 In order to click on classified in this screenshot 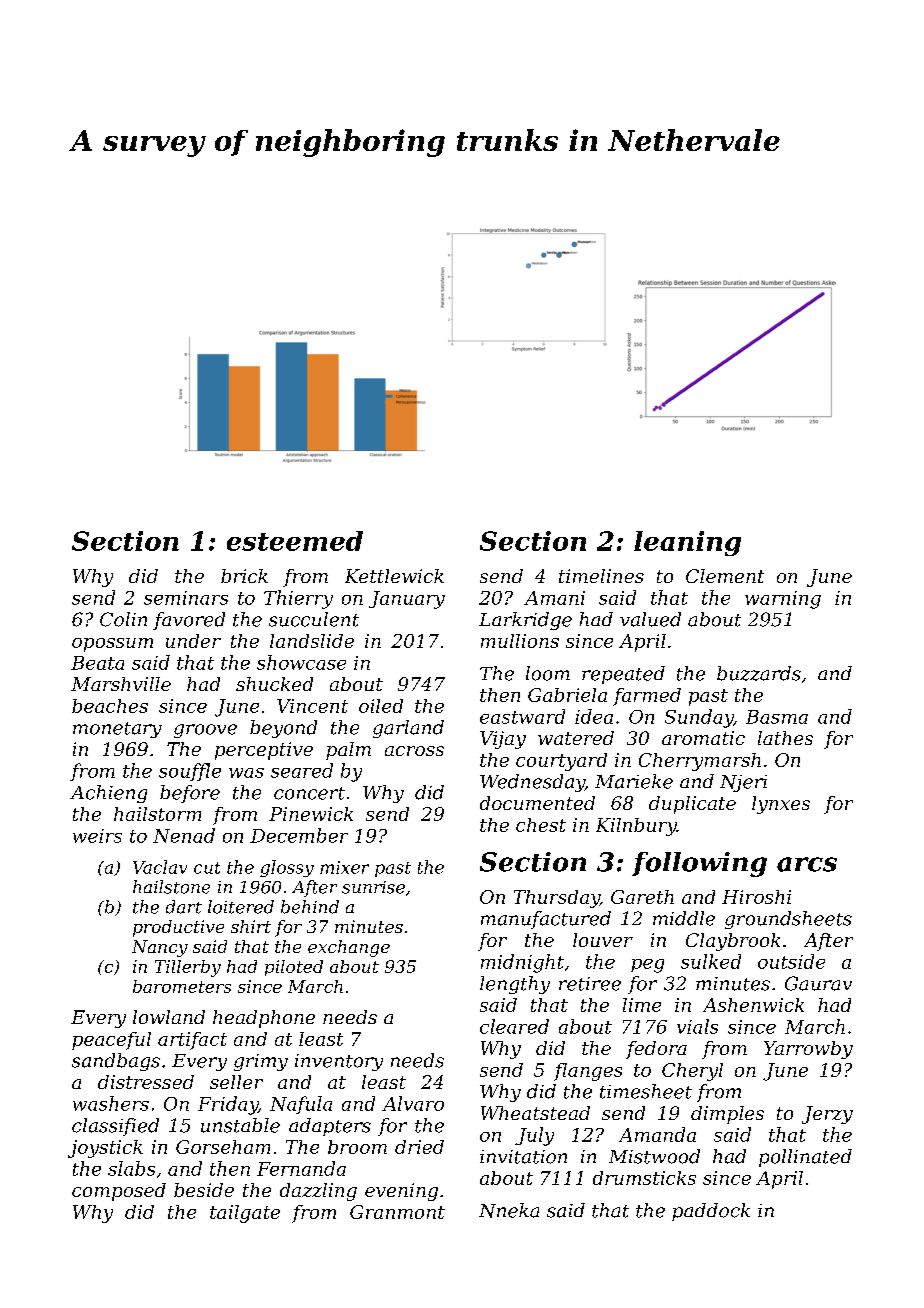, I will do `click(115, 1127)`.
